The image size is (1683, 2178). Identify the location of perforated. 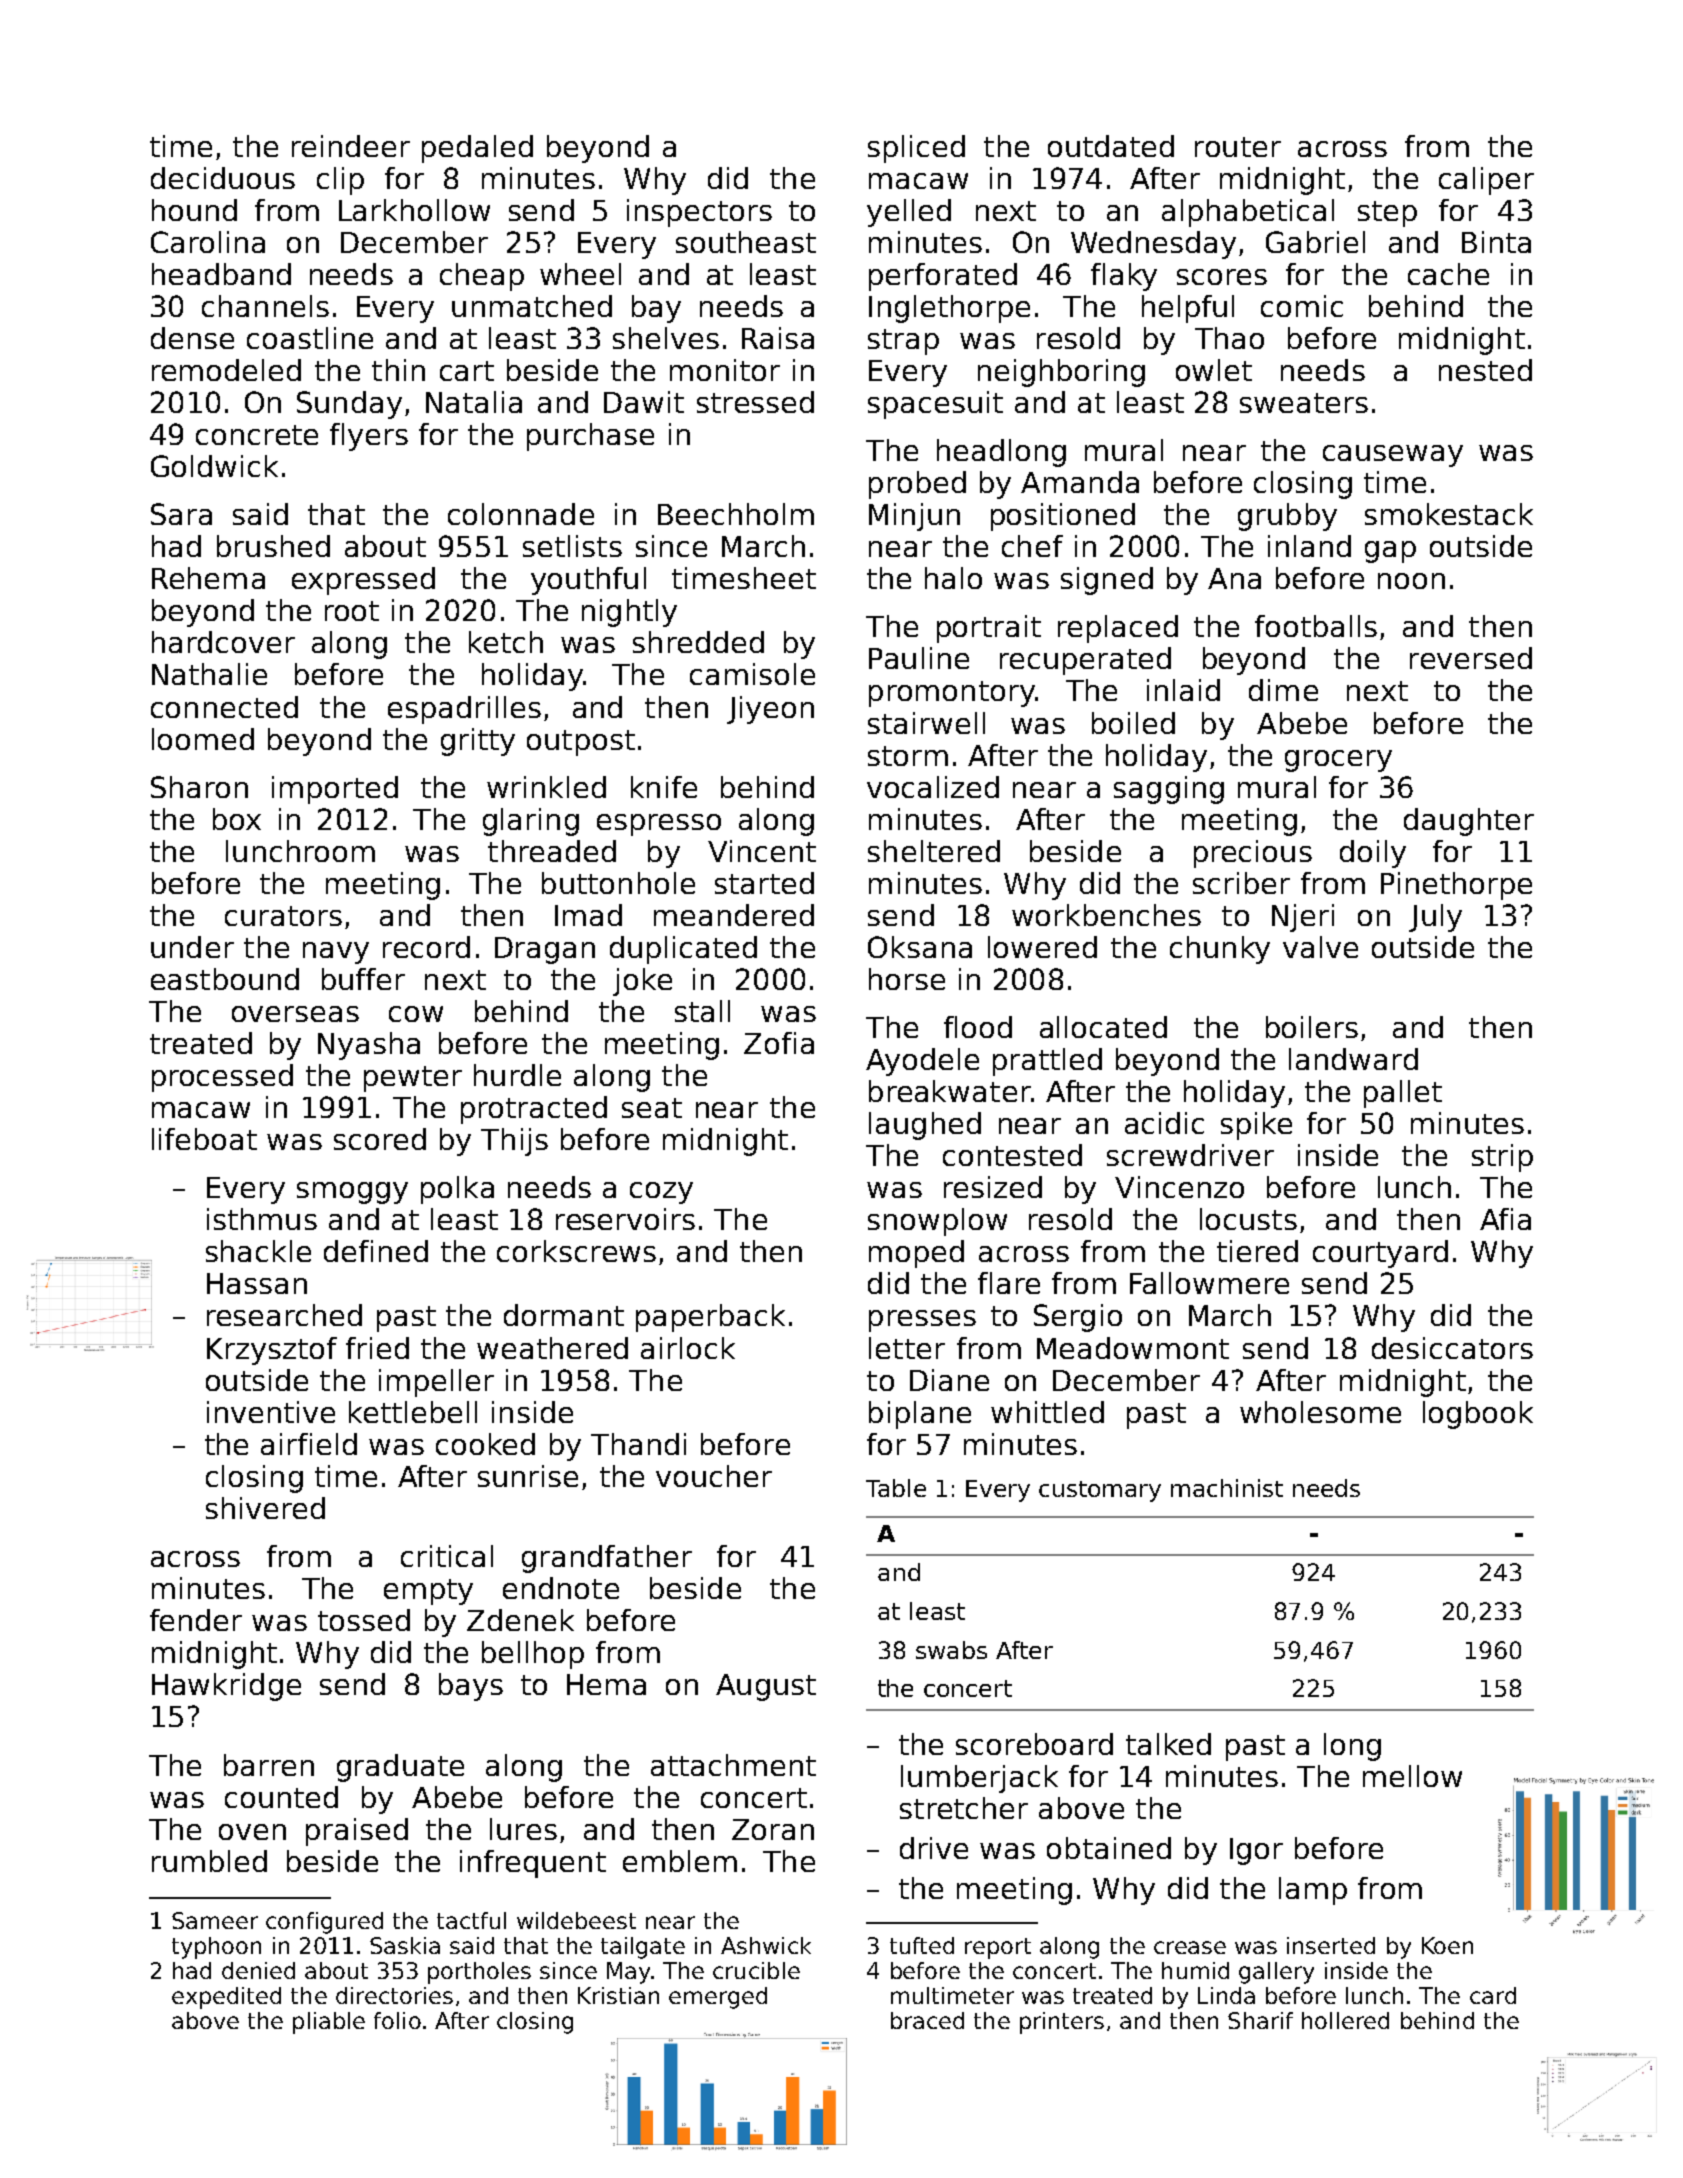
(943, 277).
